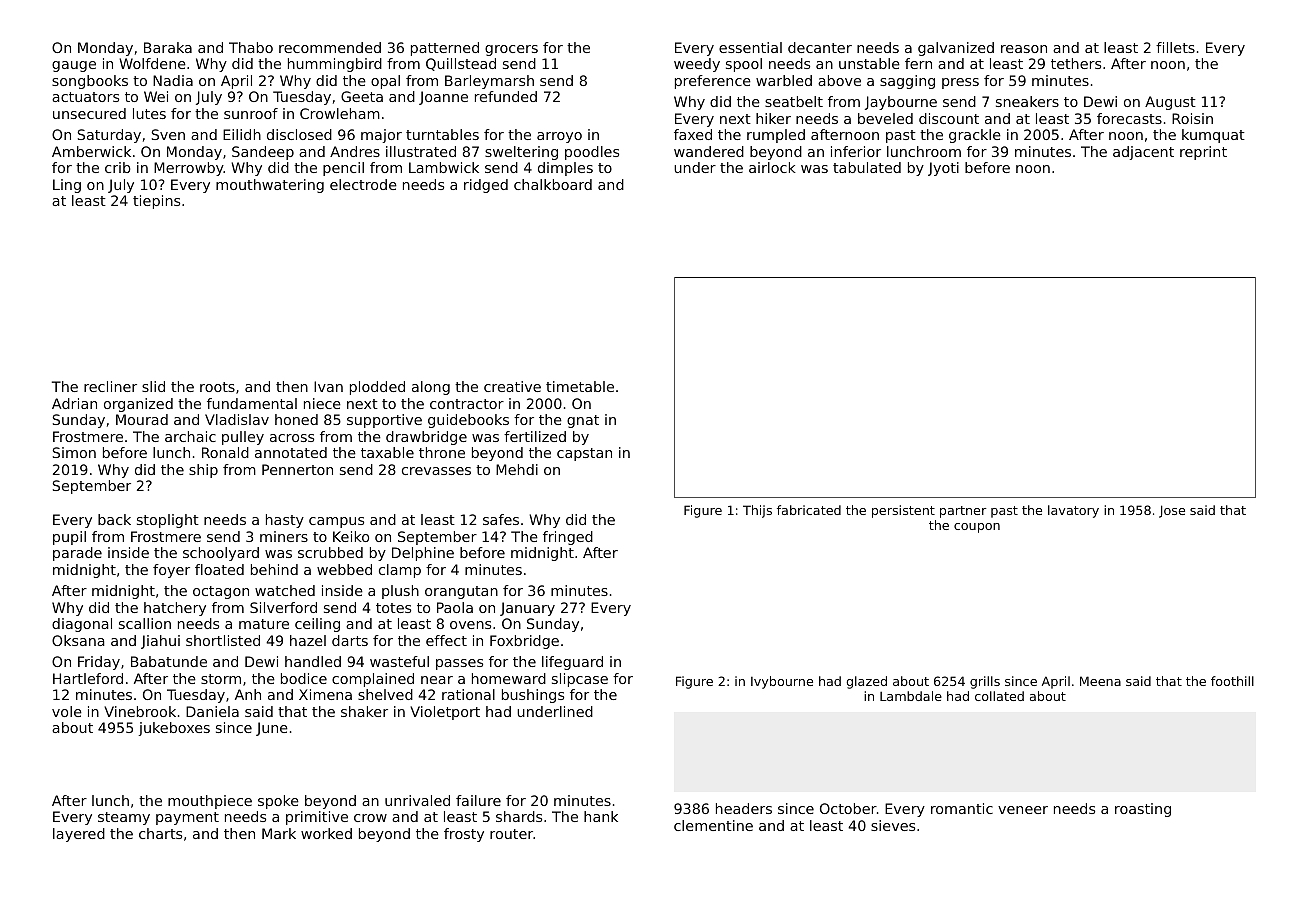  Describe the element at coordinates (156, 202) in the image. I see `tiepins` at that location.
